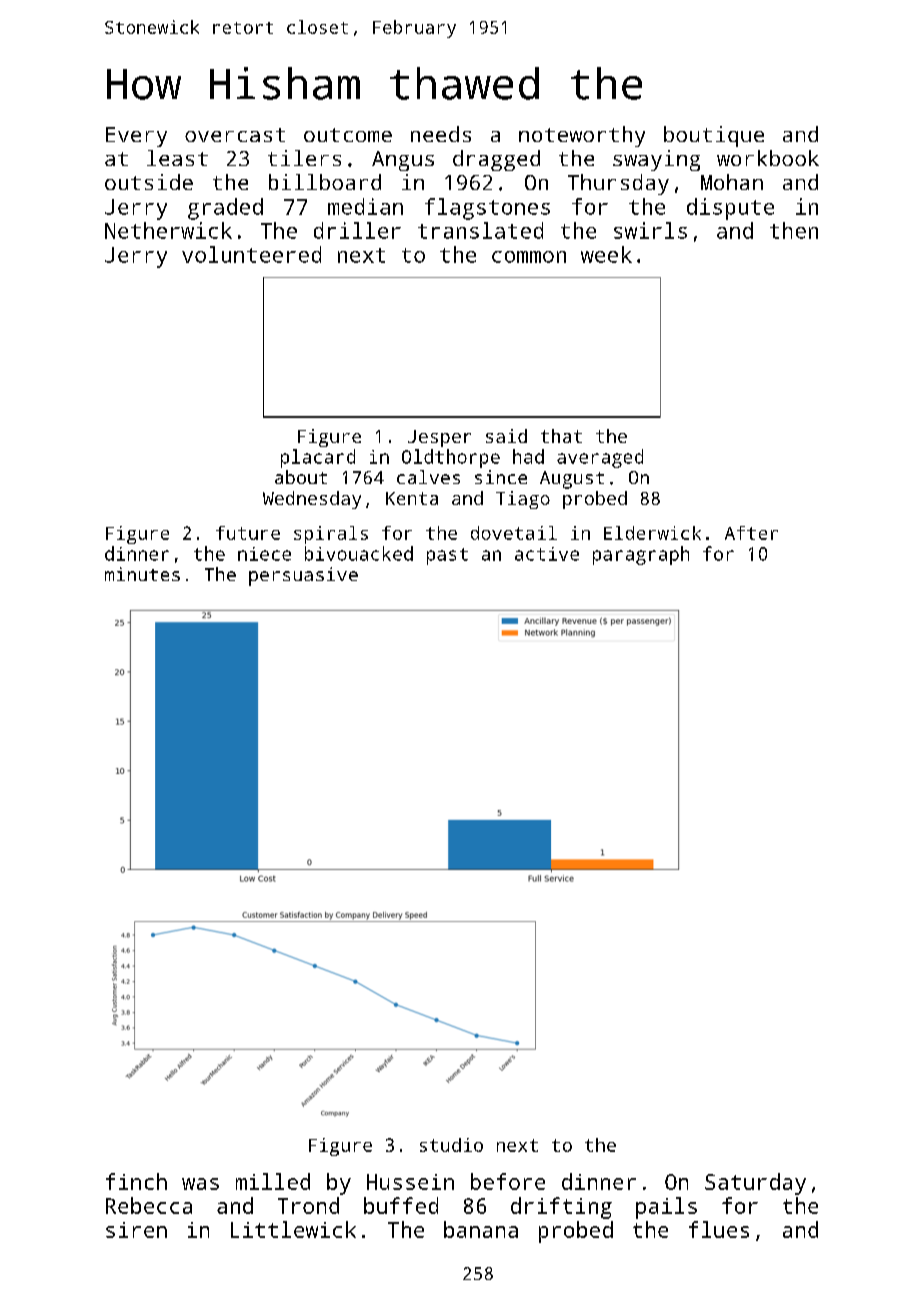 The image size is (924, 1311). Describe the element at coordinates (606, 254) in the page. I see `week` at that location.
